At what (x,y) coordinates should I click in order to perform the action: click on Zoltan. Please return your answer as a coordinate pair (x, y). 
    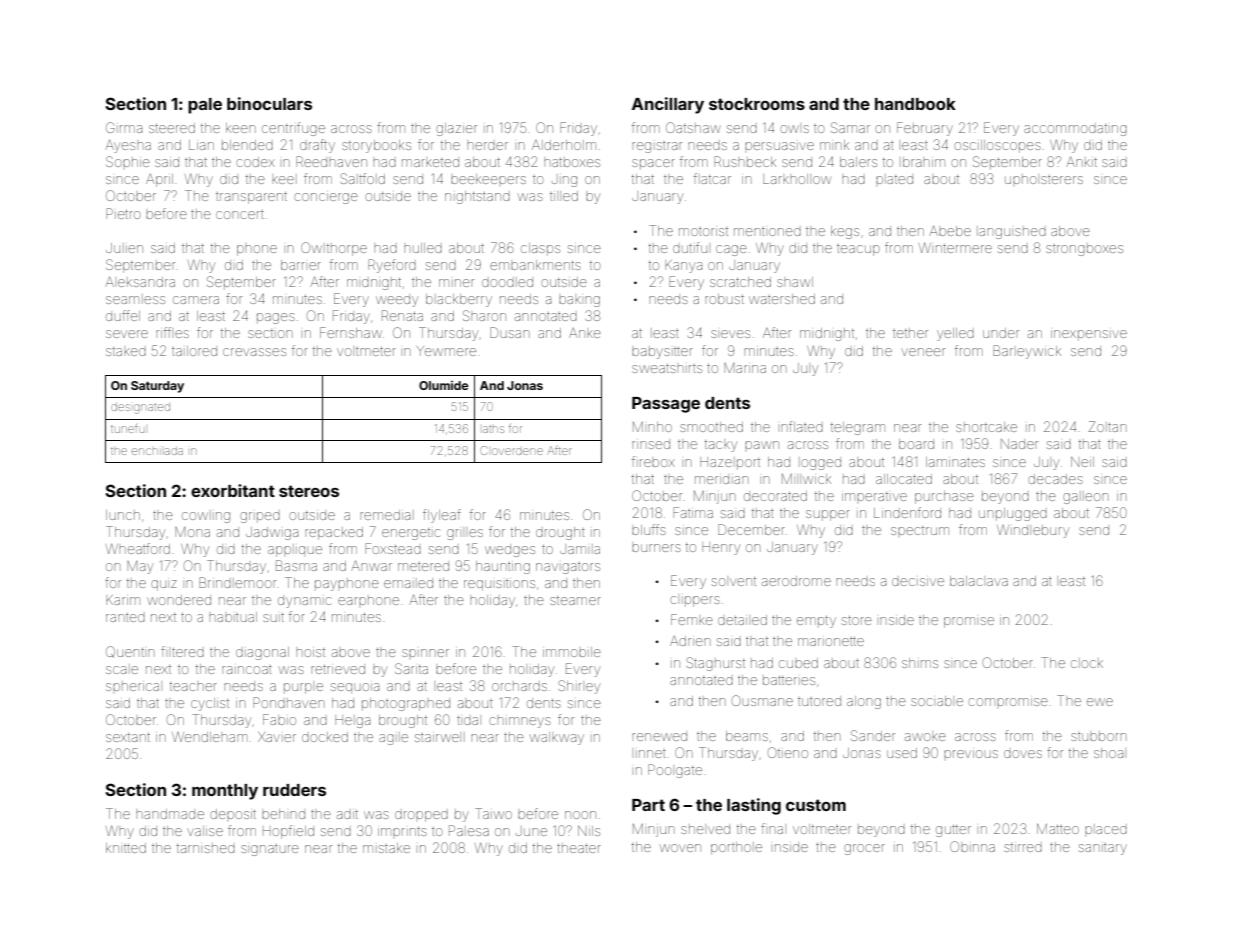
    Looking at the image, I should click on (1108, 426).
